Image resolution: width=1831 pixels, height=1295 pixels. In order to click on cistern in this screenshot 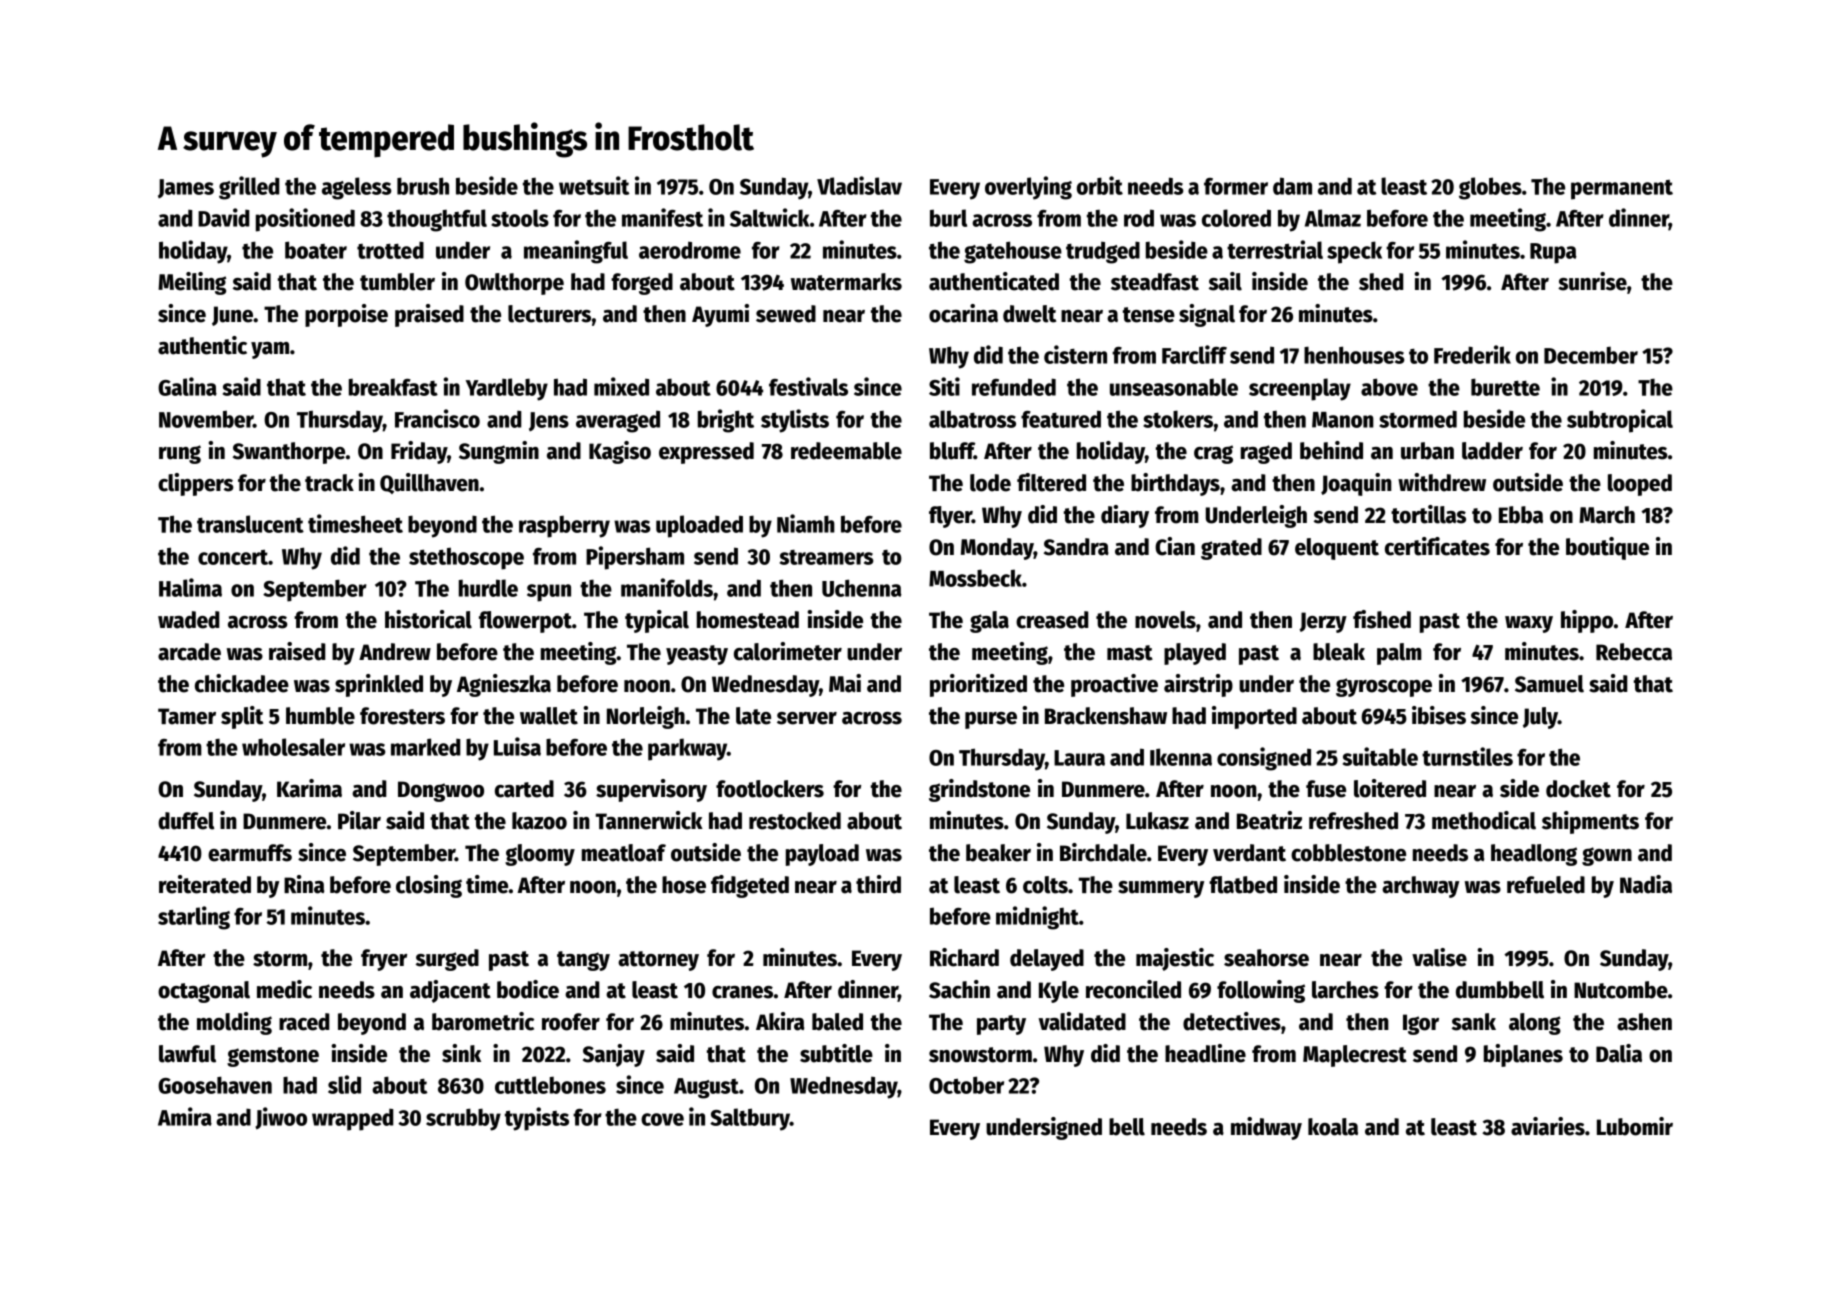, I will do `click(1075, 354)`.
